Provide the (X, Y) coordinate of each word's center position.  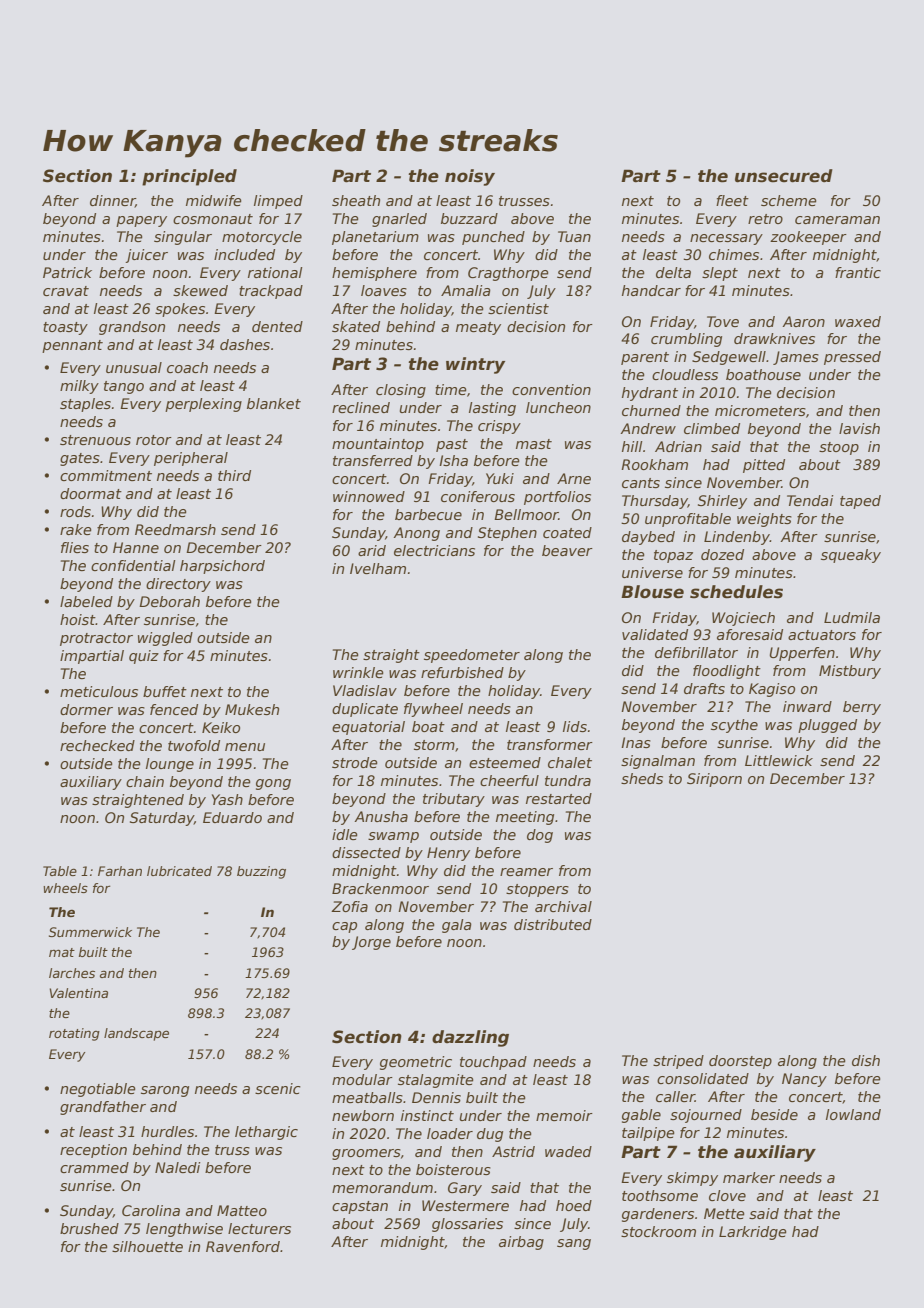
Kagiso (772, 690)
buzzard (469, 218)
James (796, 358)
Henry (448, 854)
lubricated (179, 871)
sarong (165, 1091)
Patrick (67, 272)
